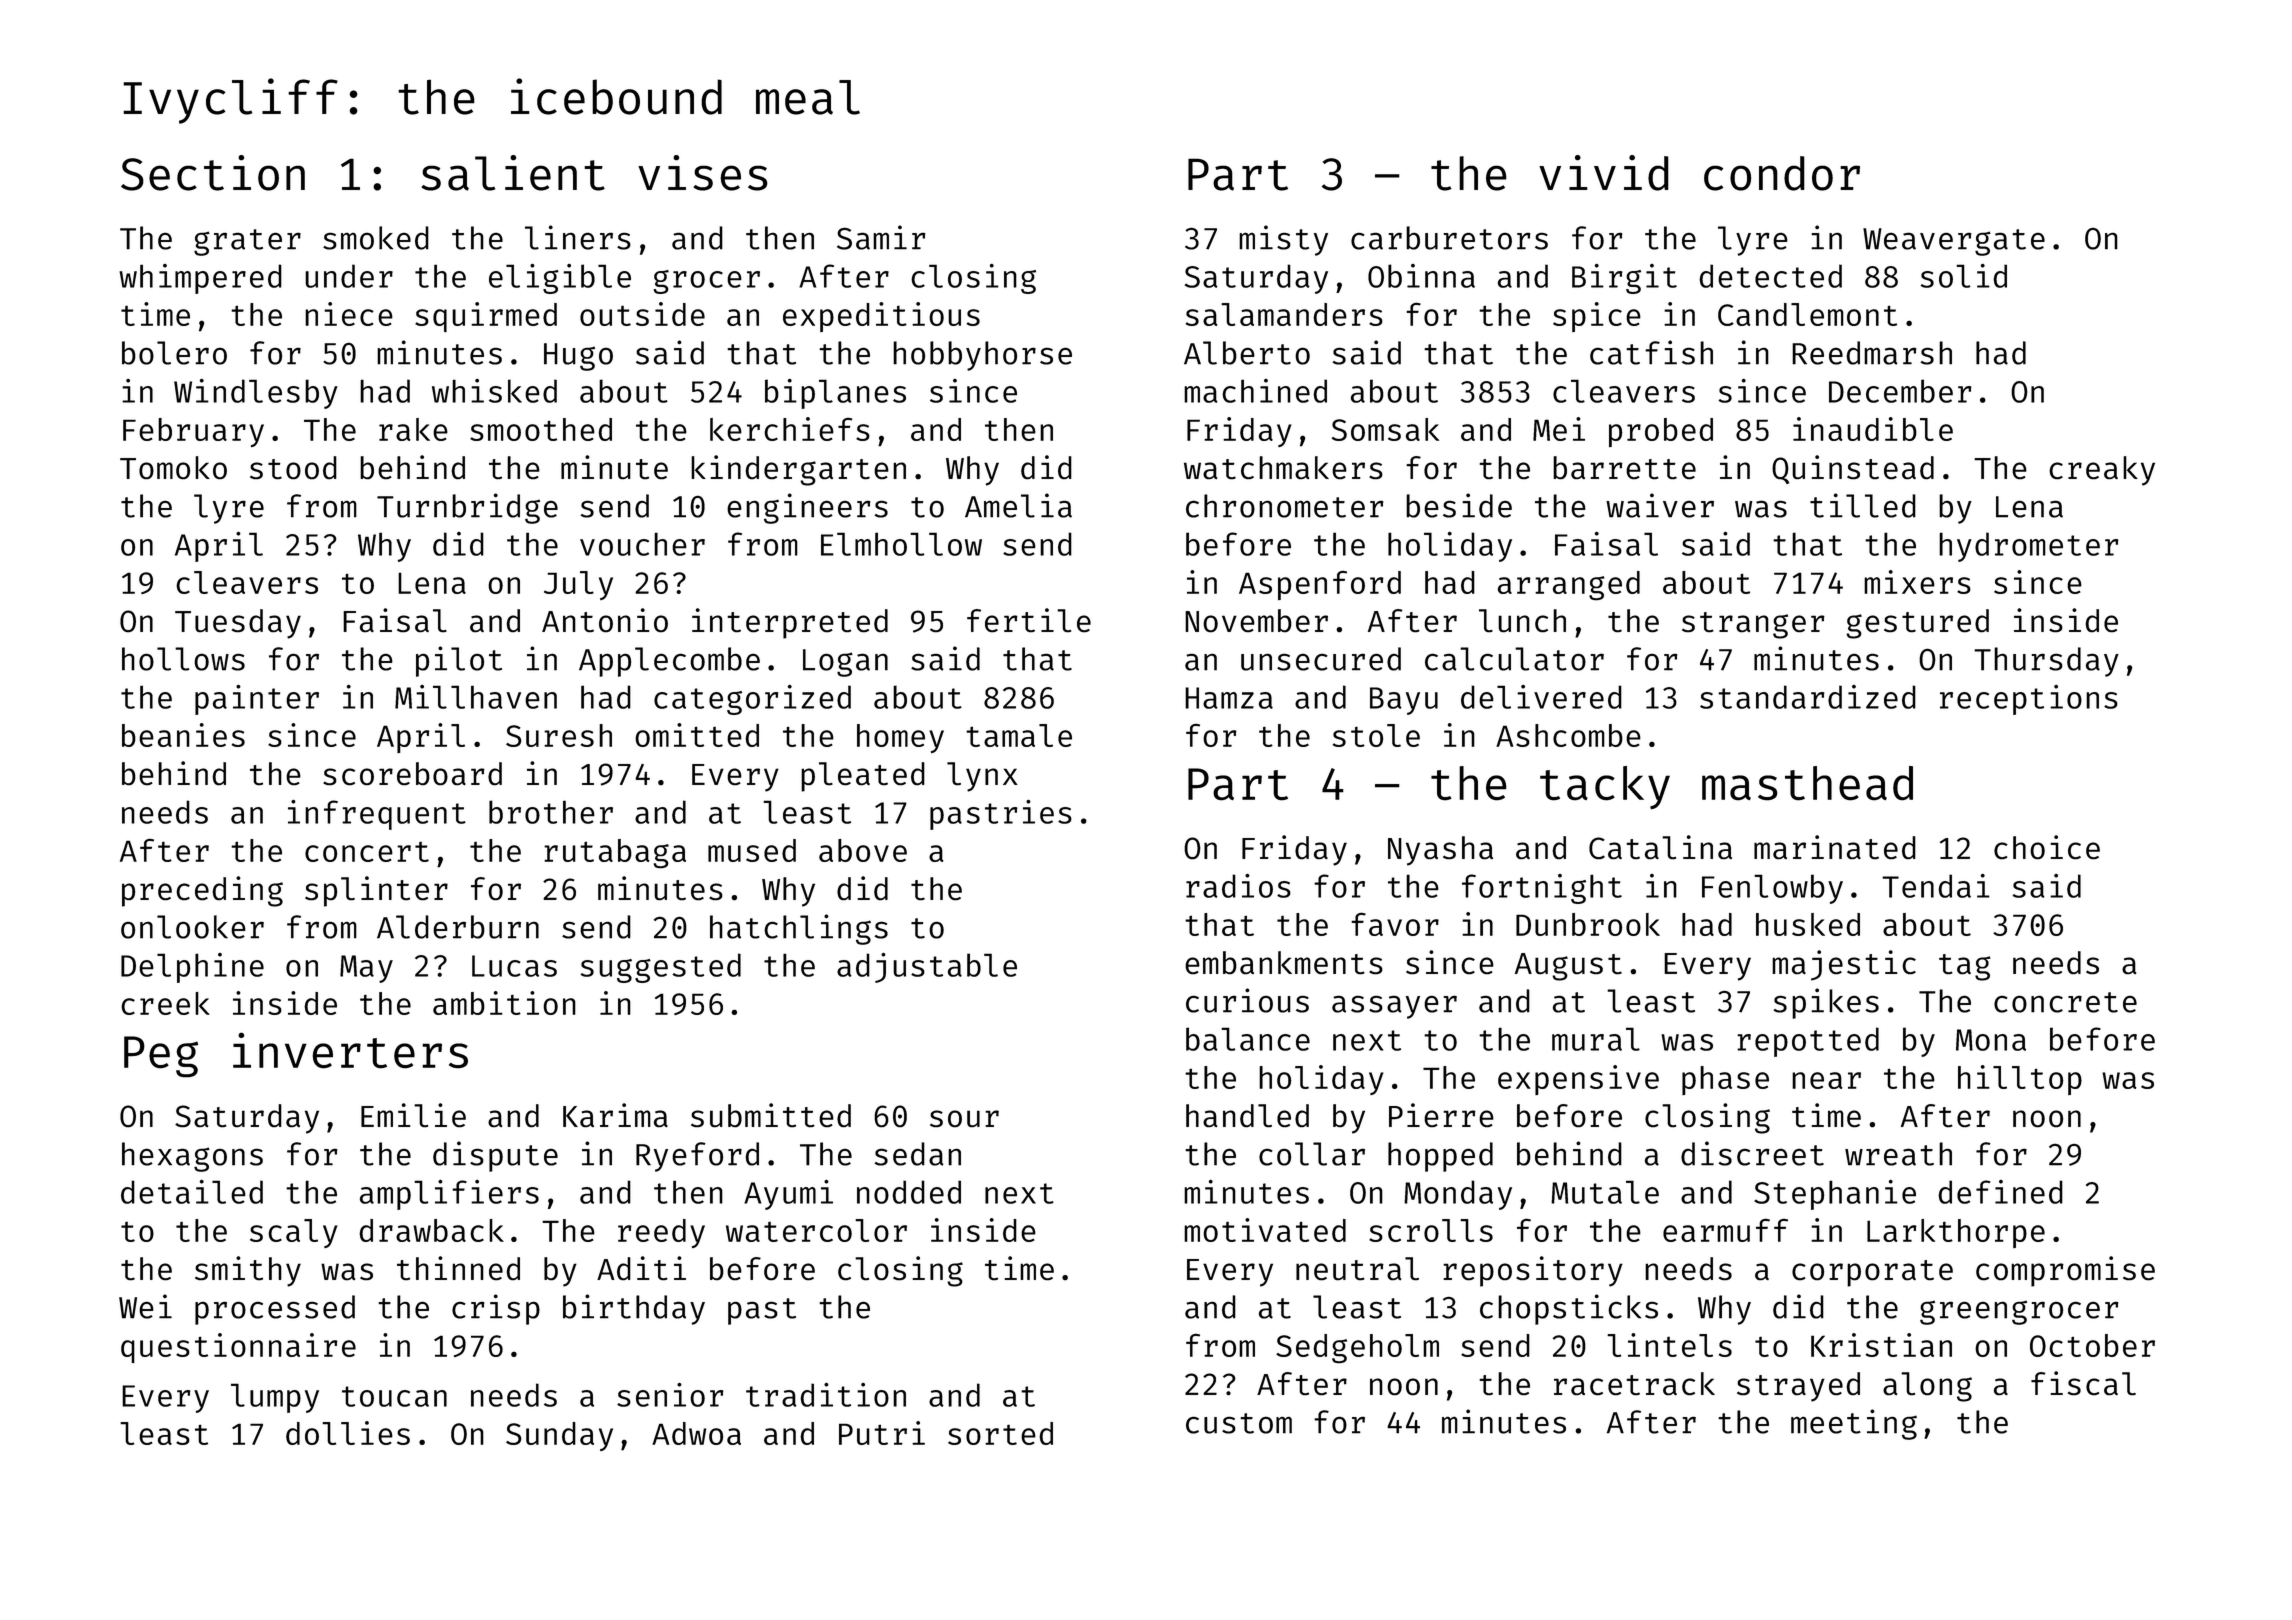 Image resolution: width=2292 pixels, height=1620 pixels. I want to click on detailed, so click(192, 1192).
